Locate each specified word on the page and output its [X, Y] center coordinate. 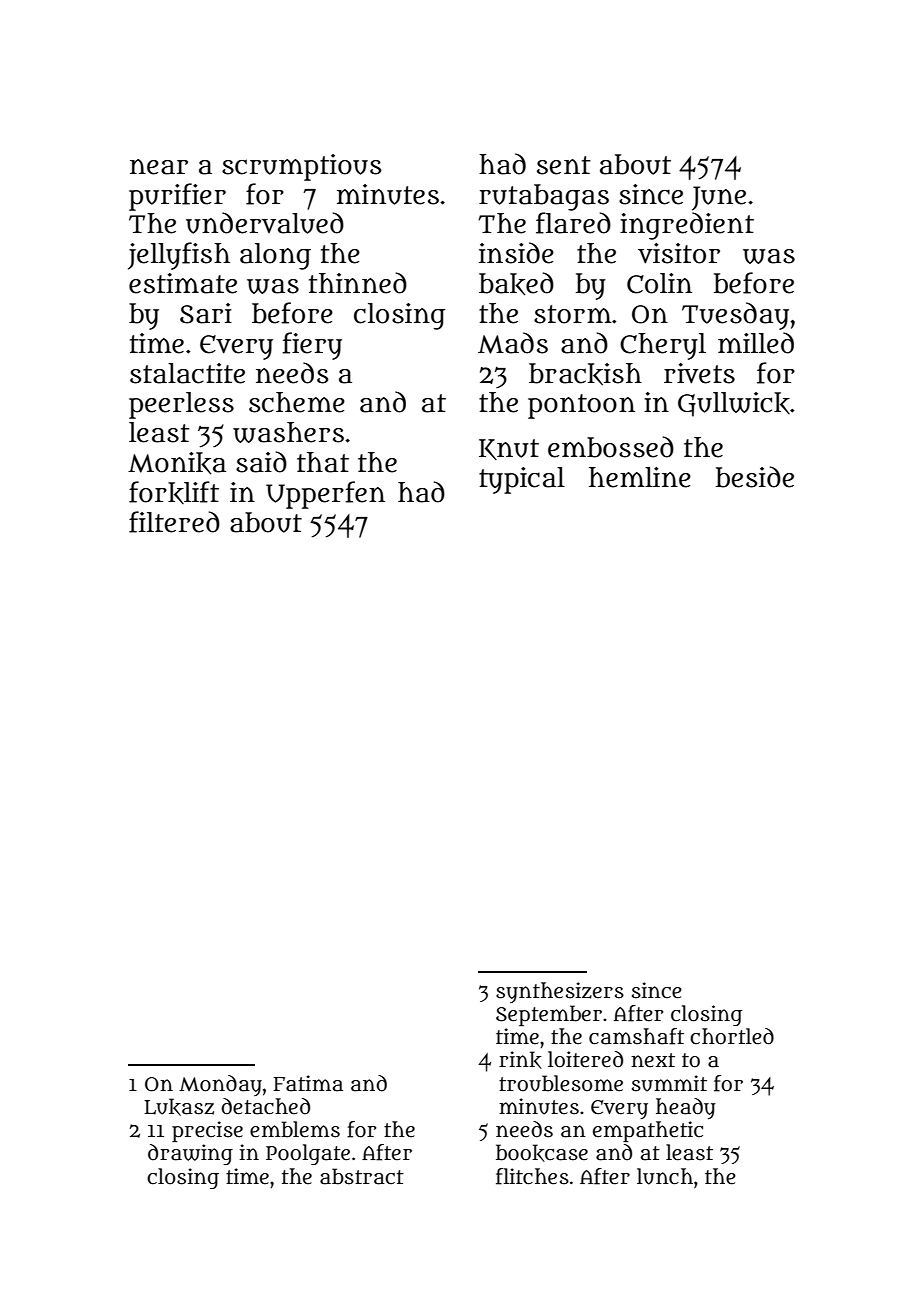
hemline [640, 477]
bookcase [542, 1153]
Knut [509, 449]
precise [207, 1131]
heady [686, 1108]
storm [572, 314]
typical [522, 480]
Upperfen [325, 495]
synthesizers [560, 992]
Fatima [308, 1083]
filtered [174, 522]
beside [755, 477]
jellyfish [179, 256]
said [261, 462]
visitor [679, 253]
